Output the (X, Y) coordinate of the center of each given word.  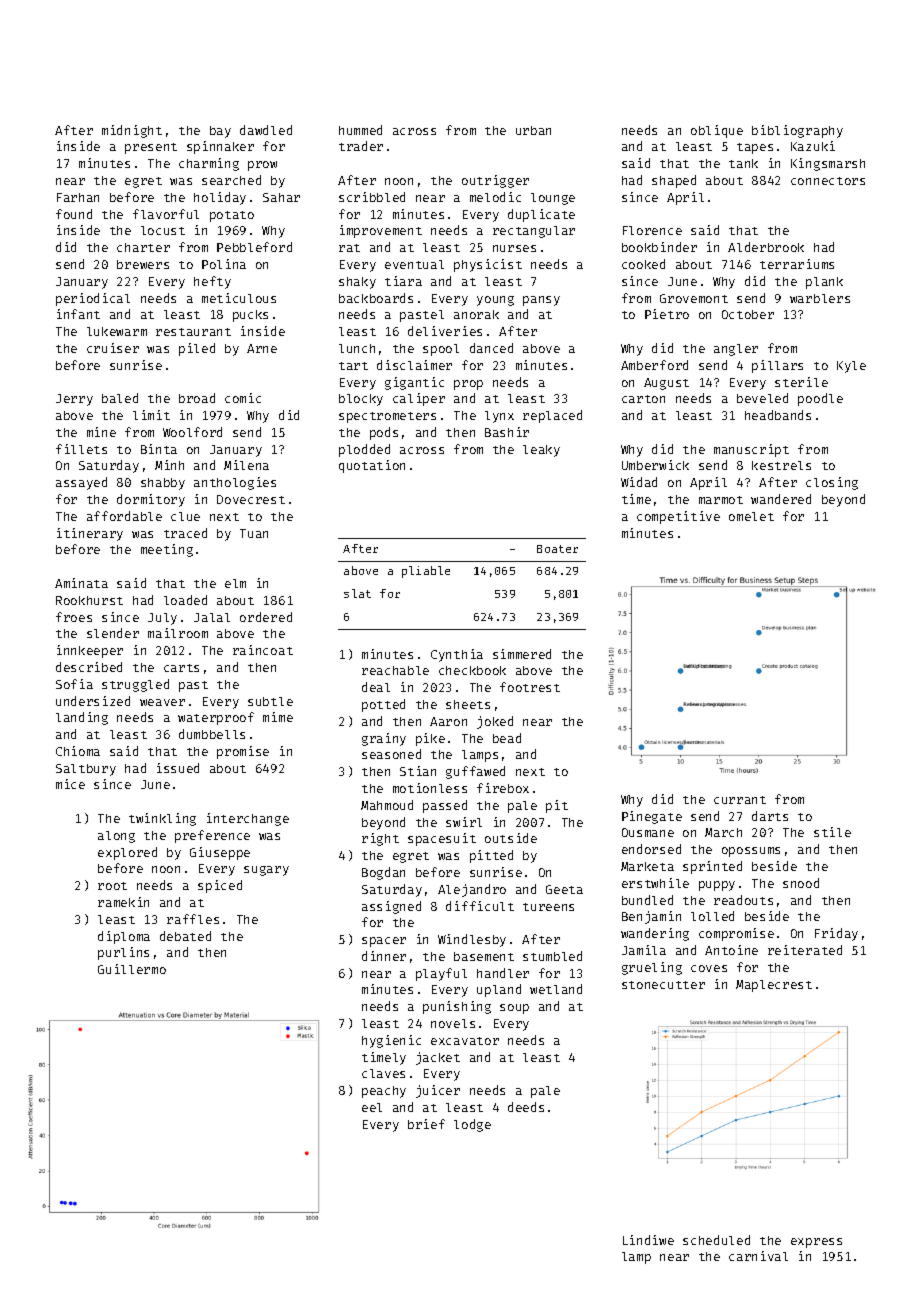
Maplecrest (774, 986)
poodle (820, 399)
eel (372, 1107)
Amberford (654, 365)
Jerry (74, 400)
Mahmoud (387, 805)
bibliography (797, 131)
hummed (360, 130)
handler (503, 973)
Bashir (507, 432)
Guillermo (132, 969)
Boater (557, 549)
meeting (167, 550)
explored (127, 853)
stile (832, 832)
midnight (132, 131)
